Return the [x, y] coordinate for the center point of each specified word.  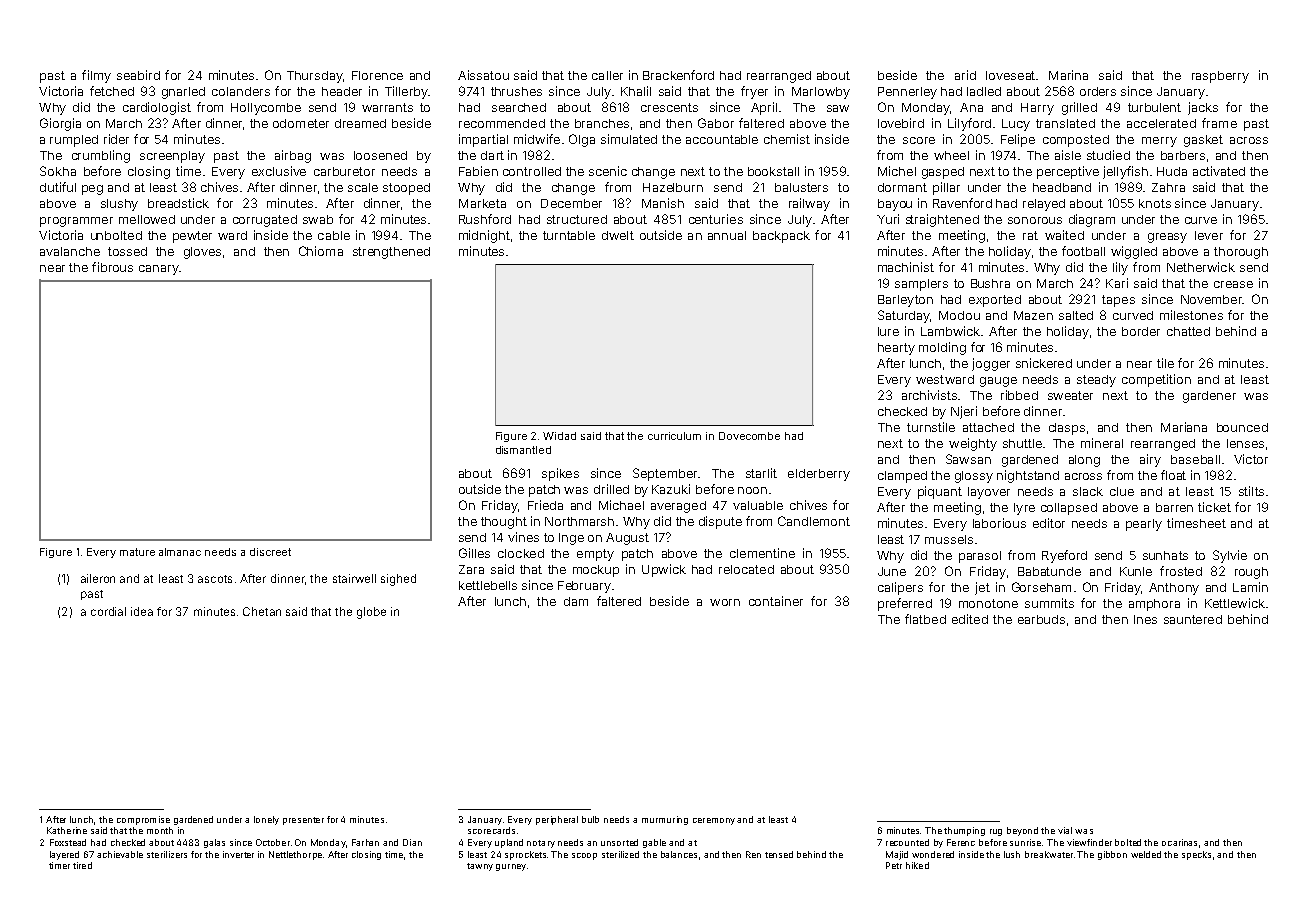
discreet [270, 552]
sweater [1070, 395]
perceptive [1068, 172]
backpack [781, 237]
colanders [241, 91]
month [160, 830]
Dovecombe [749, 436]
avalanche [70, 251]
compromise [143, 820]
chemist [787, 139]
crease [1233, 284]
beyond [1022, 831]
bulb [590, 819]
